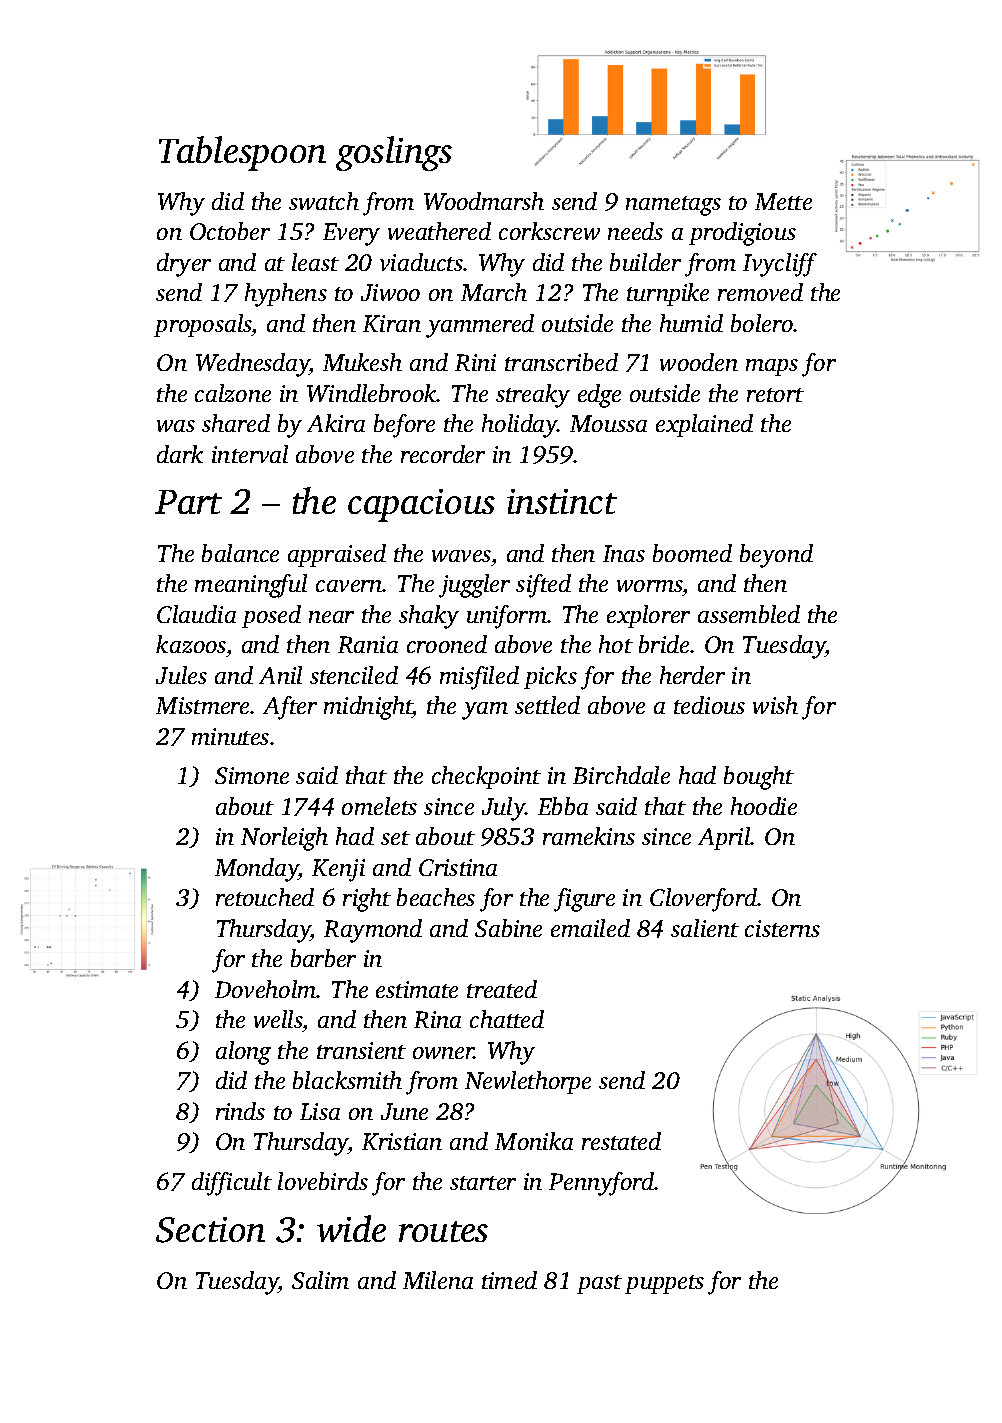  What do you see at coordinates (404, 426) in the screenshot?
I see `before` at bounding box center [404, 426].
